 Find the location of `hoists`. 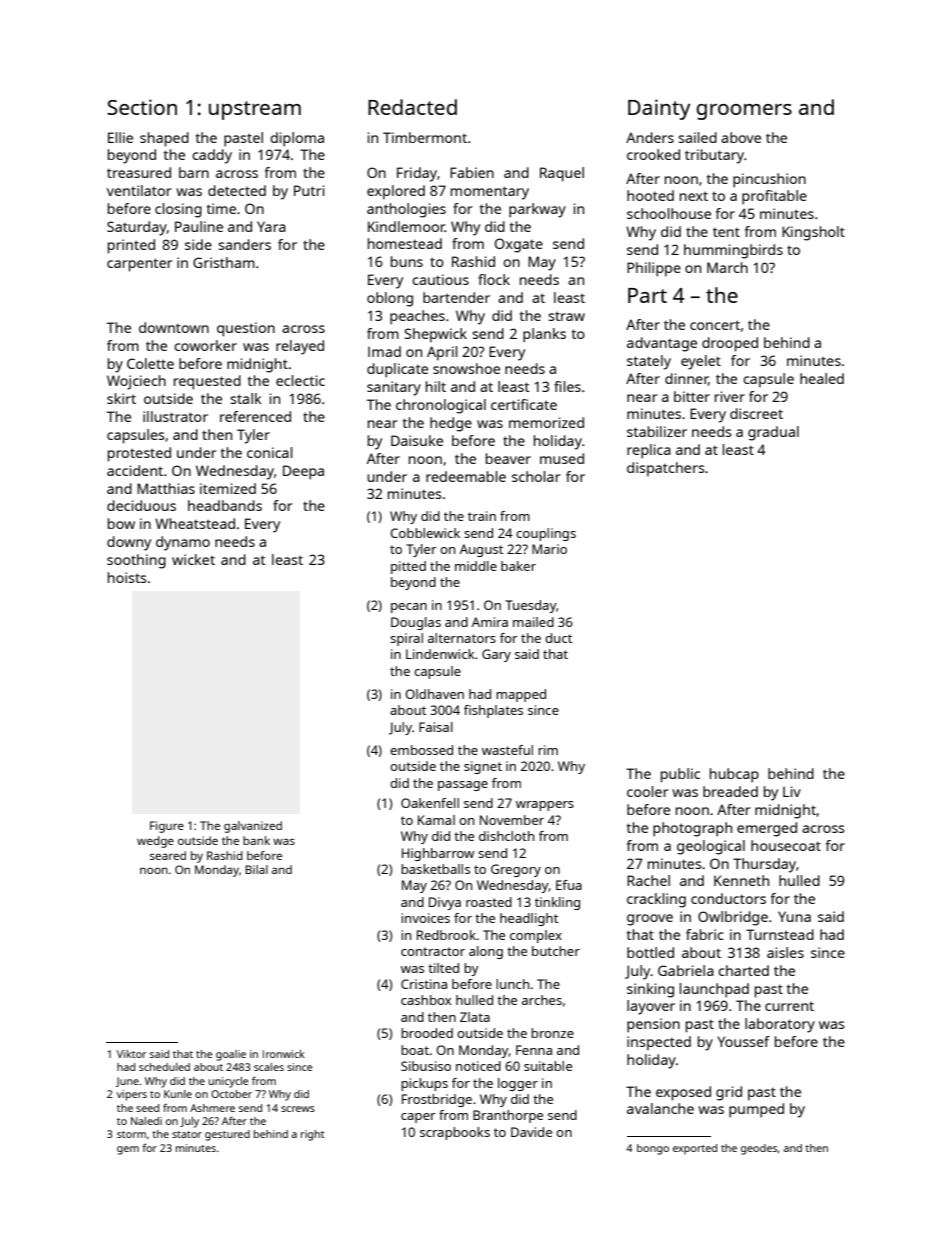

hoists is located at coordinates (127, 577).
